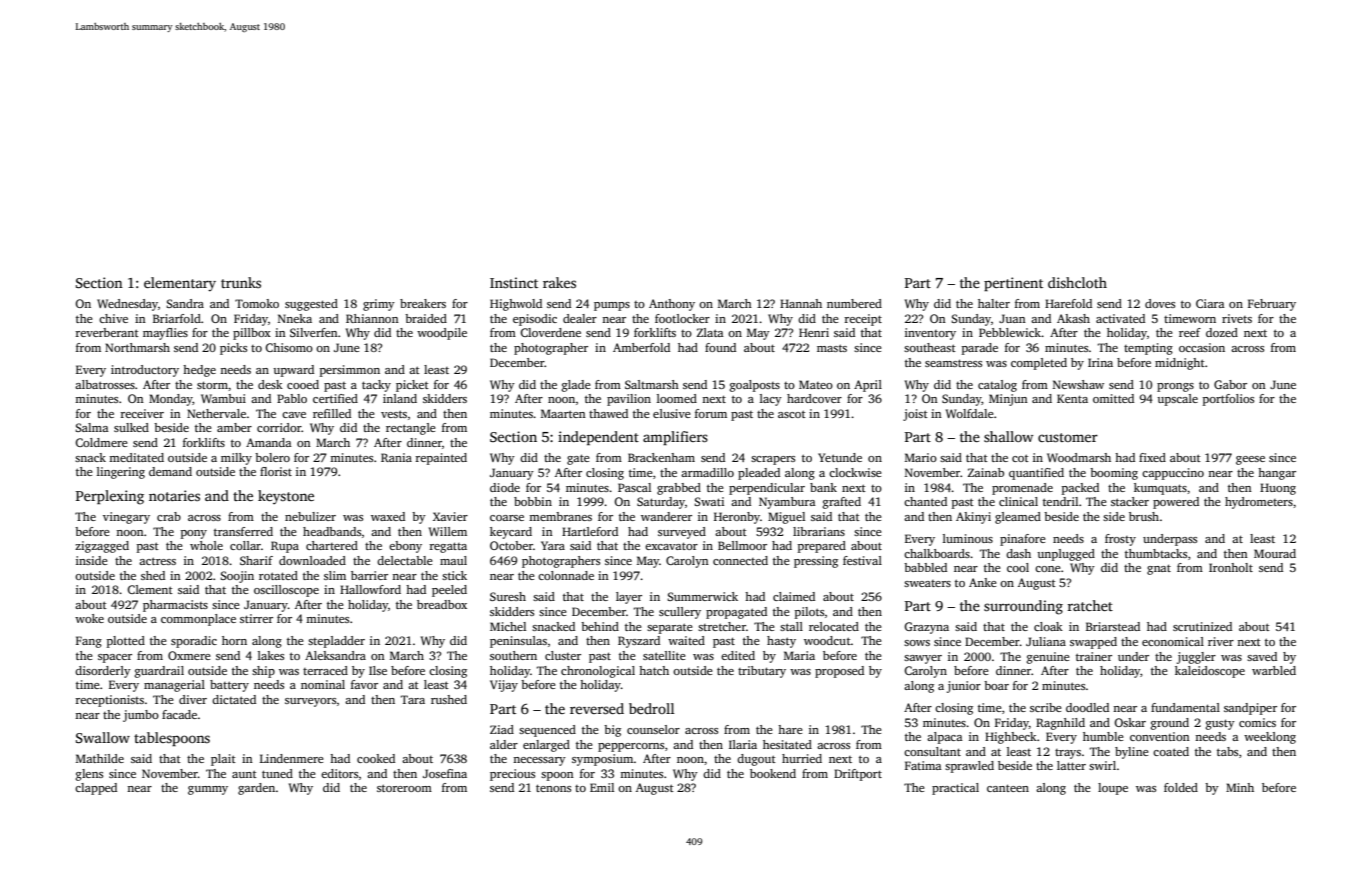 The image size is (1372, 887). I want to click on kumquats, so click(1160, 489).
